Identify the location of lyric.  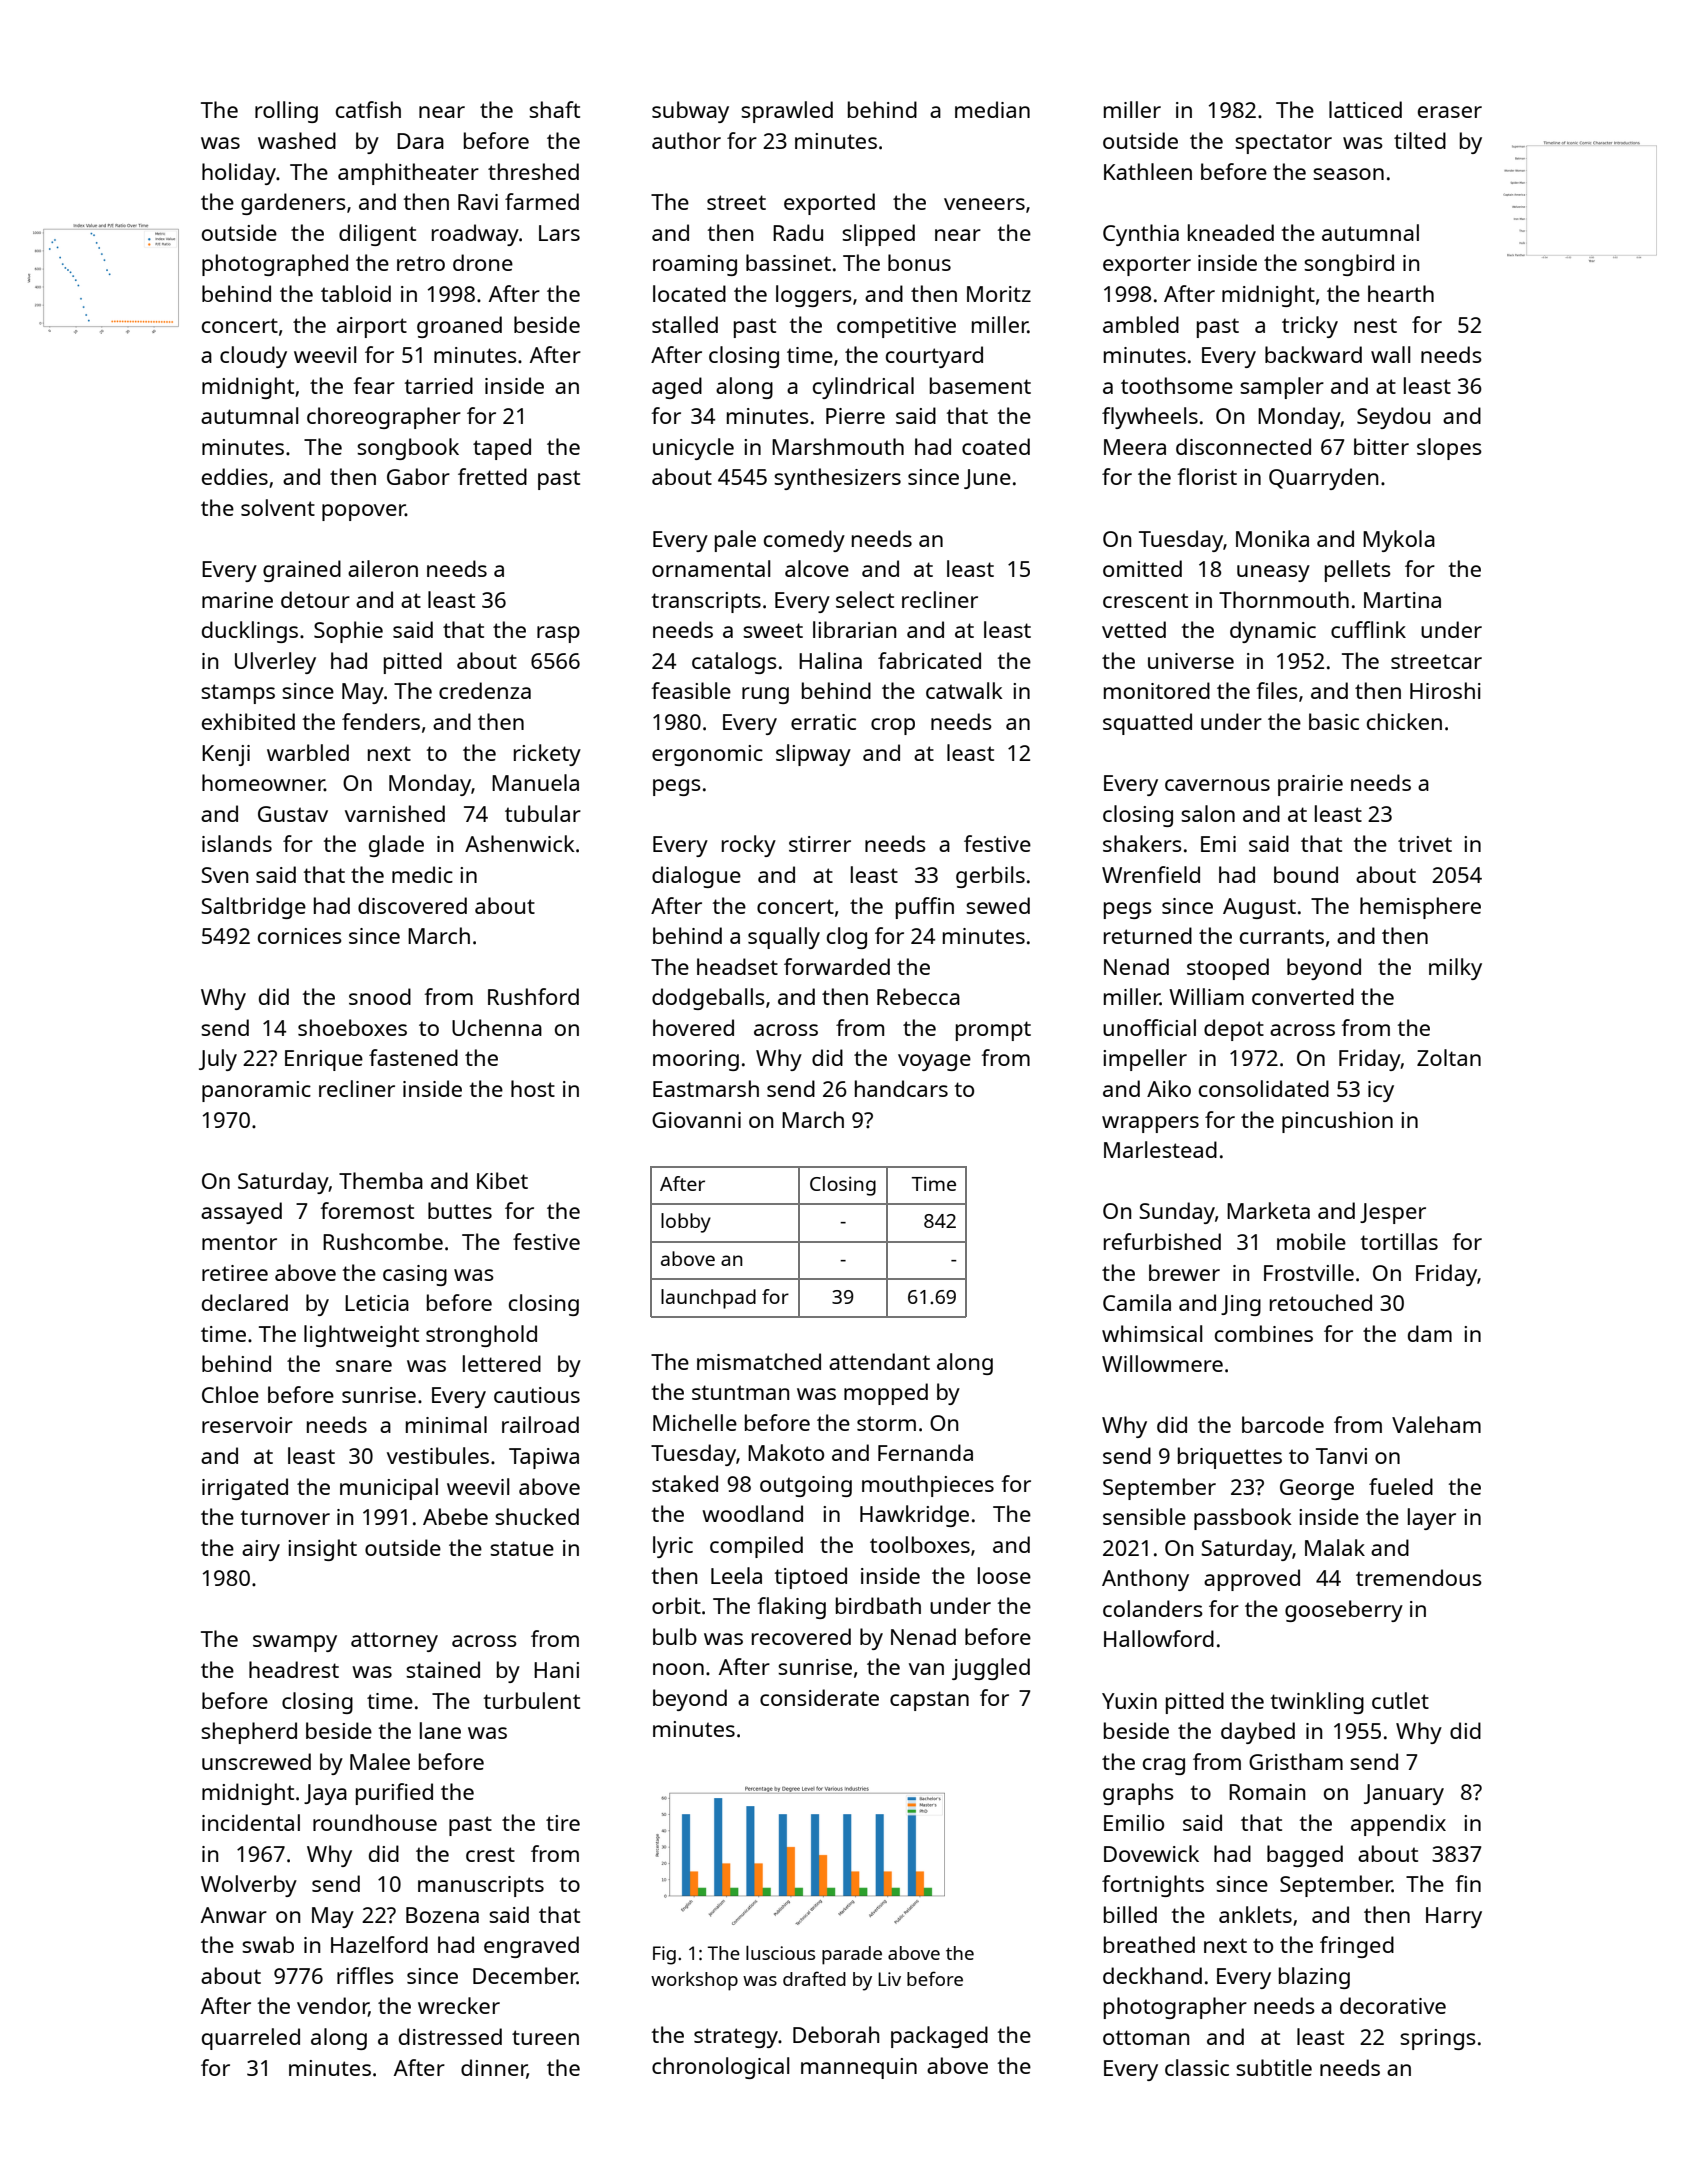
(673, 1547).
